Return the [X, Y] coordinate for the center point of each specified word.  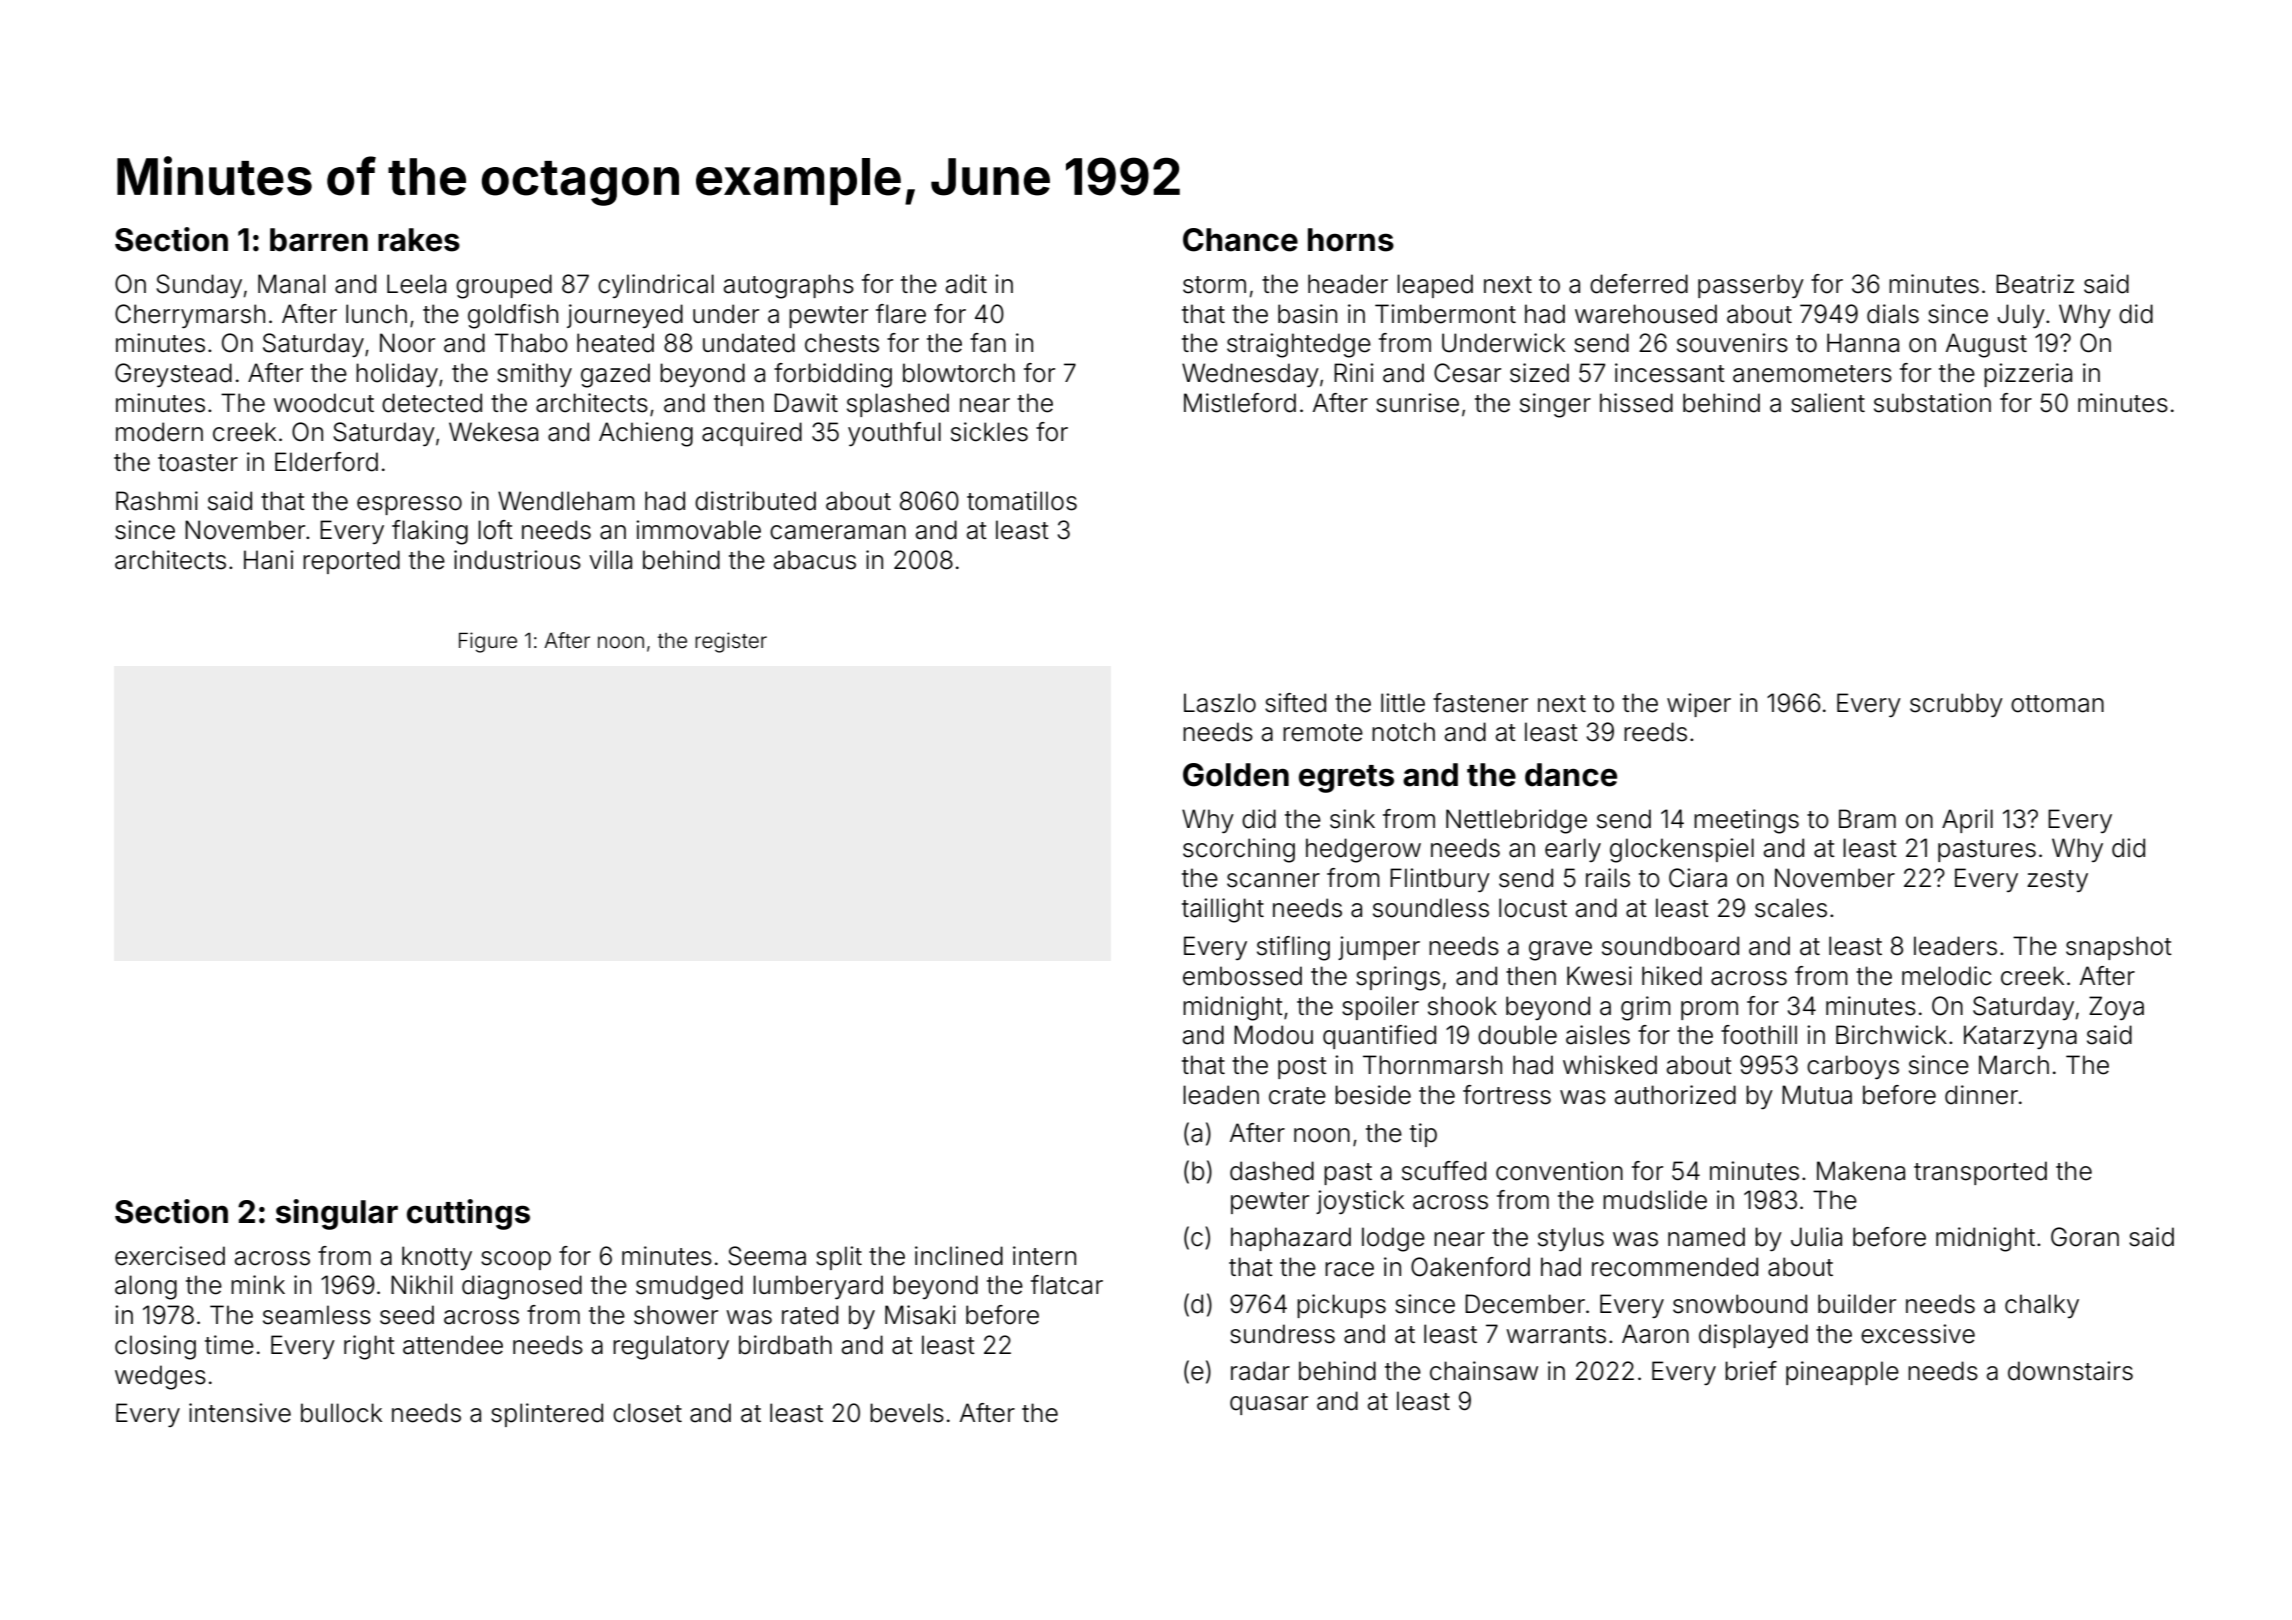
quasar [1269, 1405]
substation [1932, 403]
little [1403, 703]
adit [966, 284]
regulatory [671, 1347]
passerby [1751, 286]
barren [319, 240]
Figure [488, 642]
